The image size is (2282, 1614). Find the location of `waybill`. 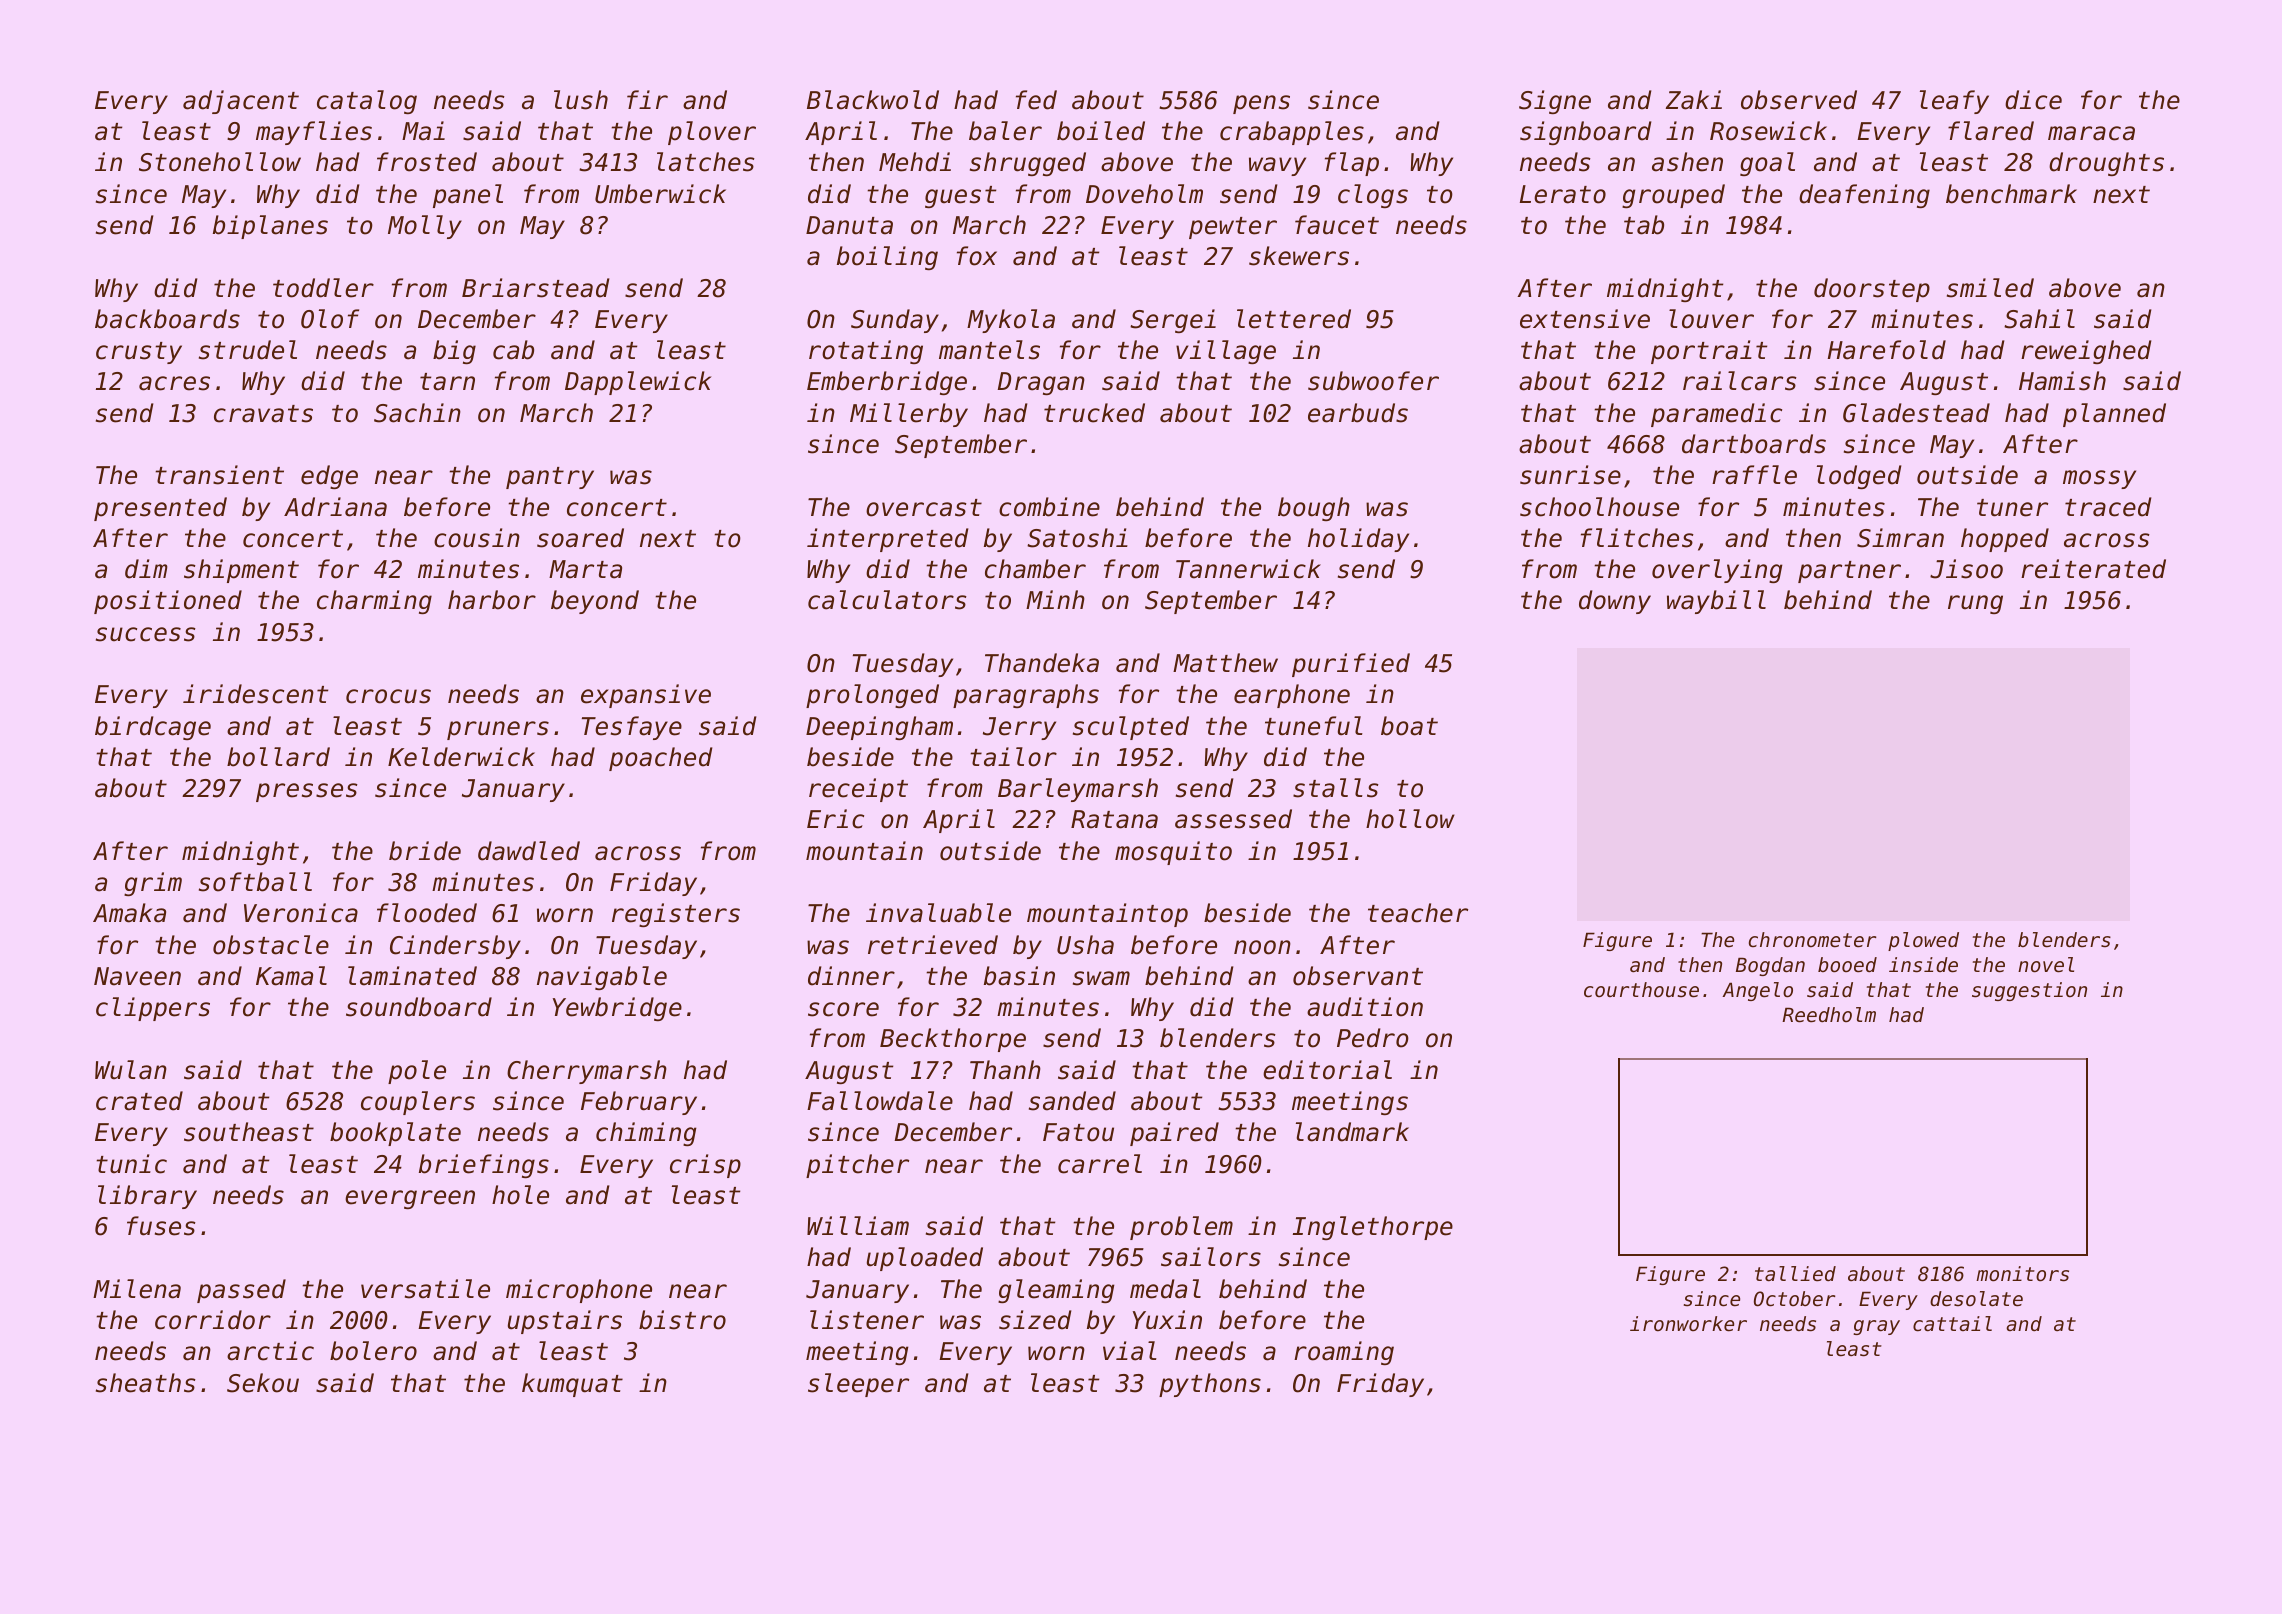

waybill is located at coordinates (1716, 602).
